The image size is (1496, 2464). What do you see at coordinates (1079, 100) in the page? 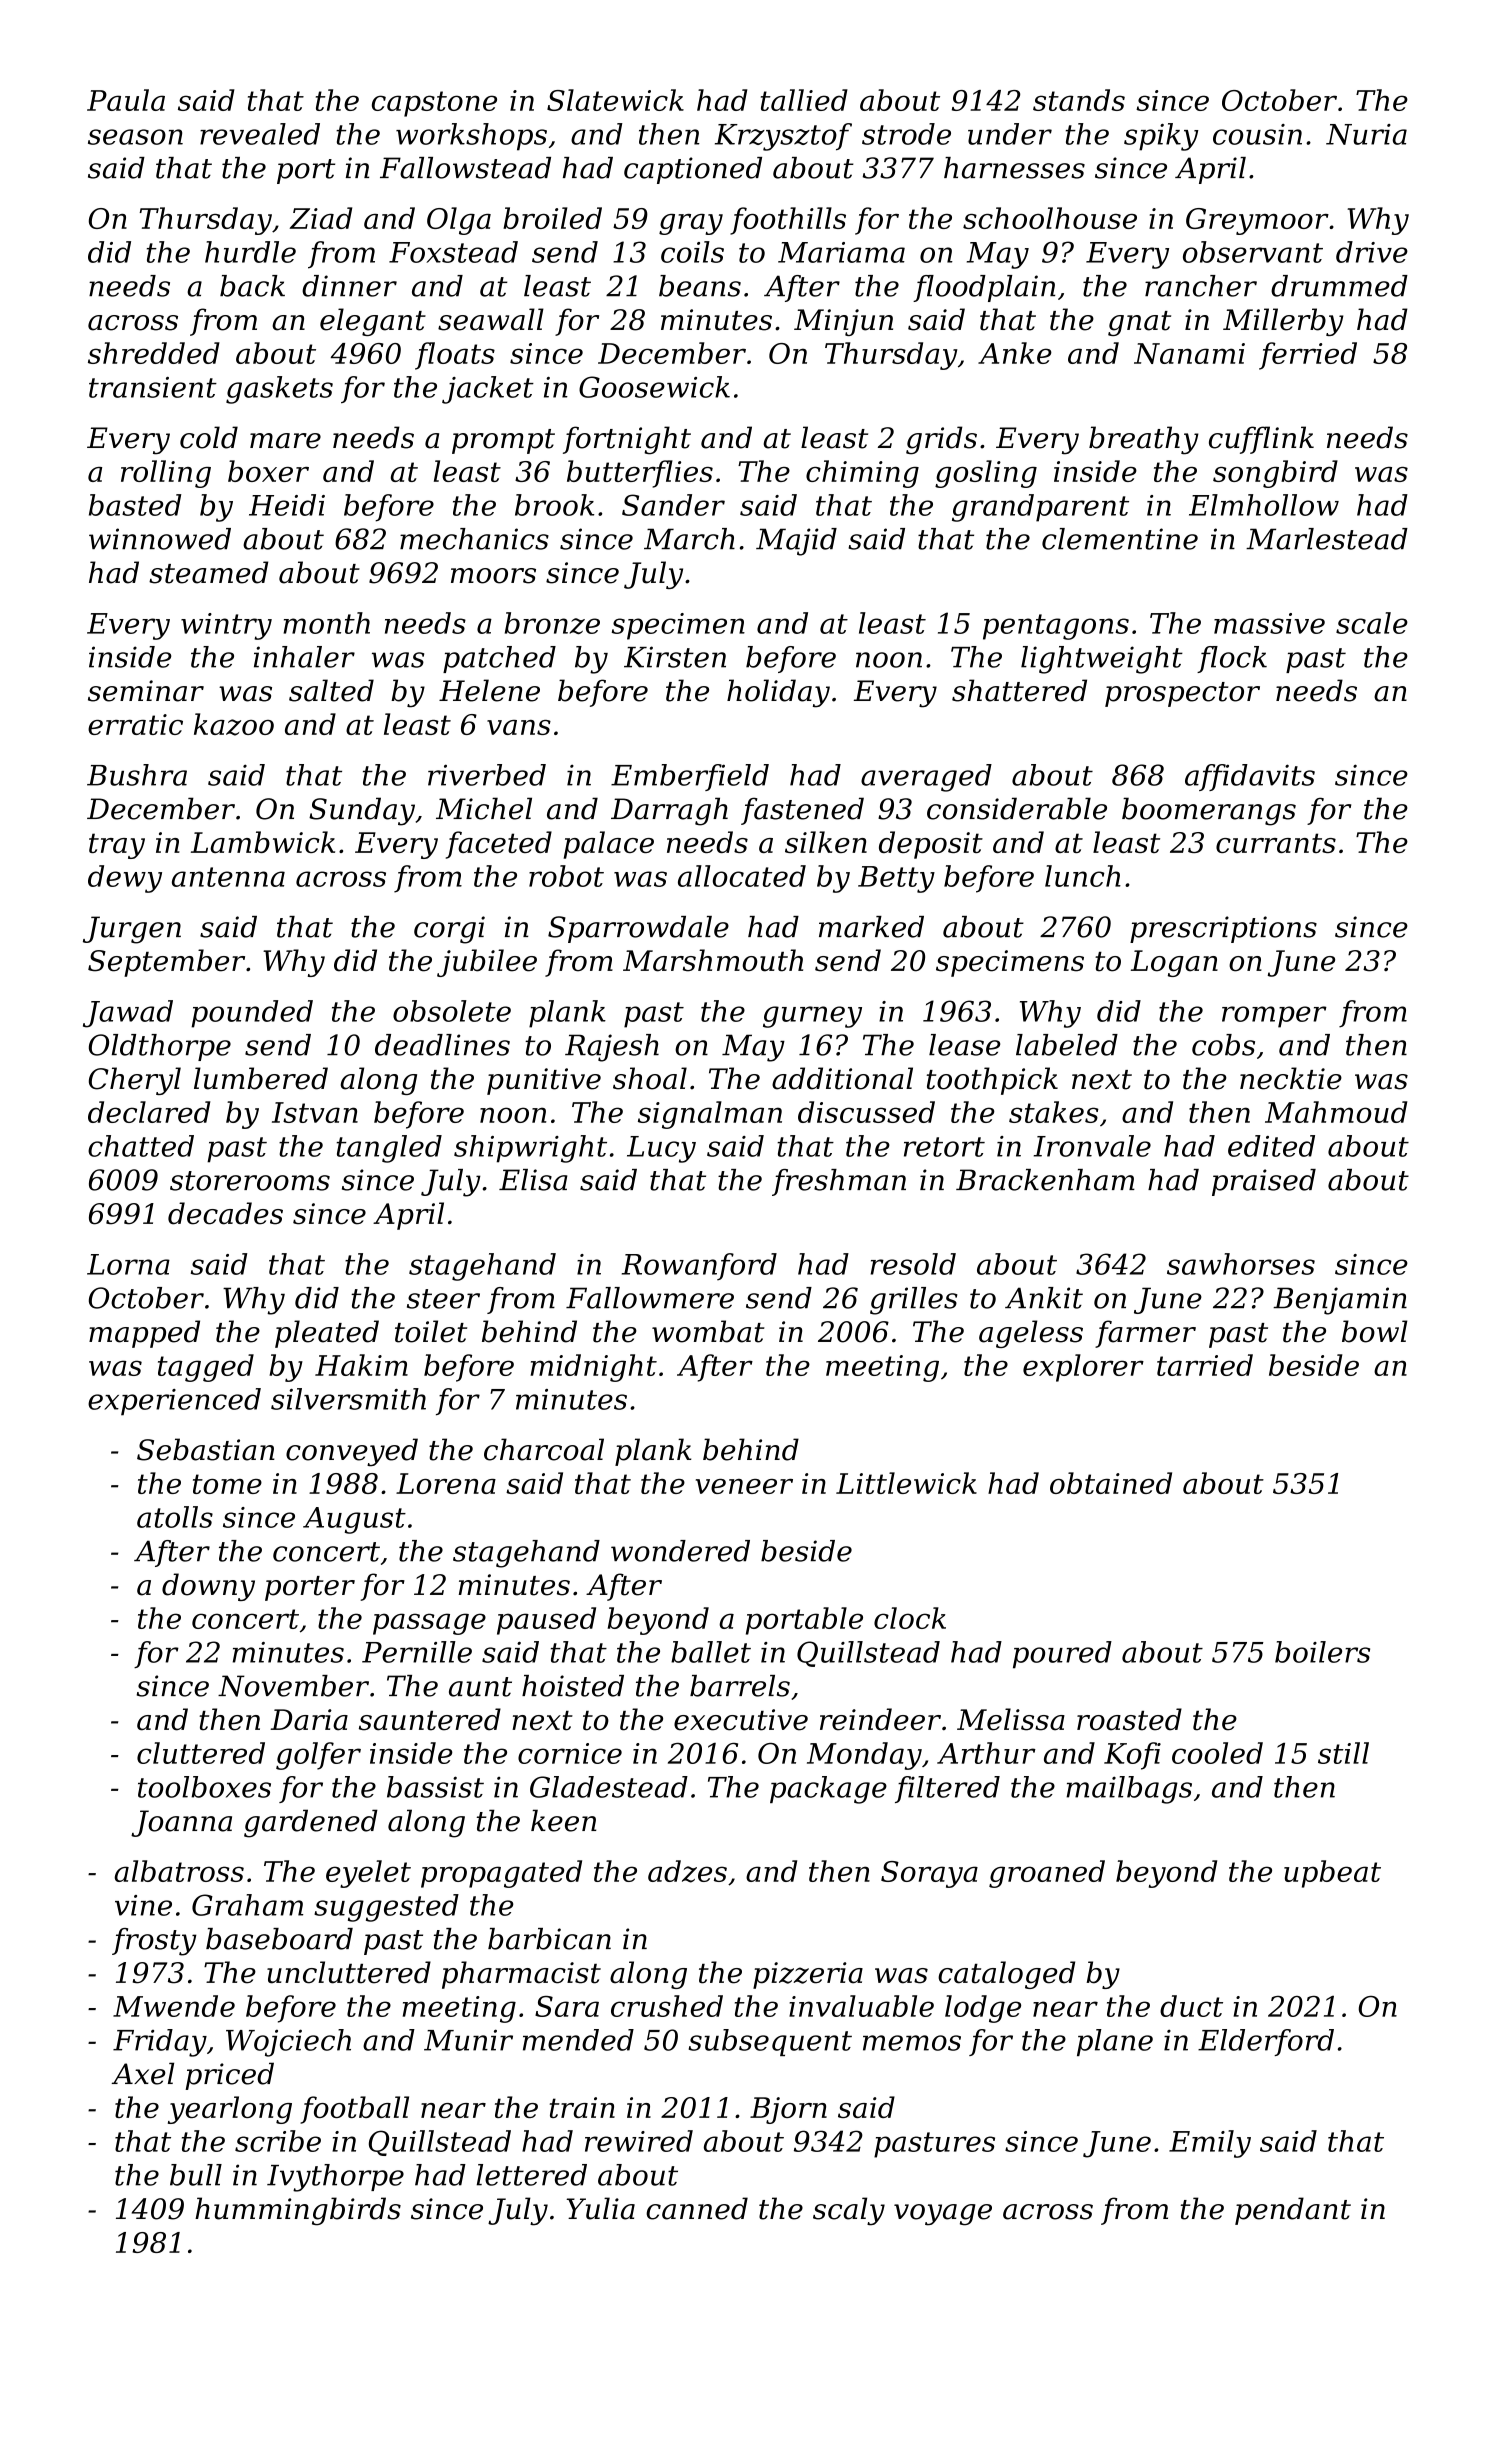
I see `stands` at bounding box center [1079, 100].
